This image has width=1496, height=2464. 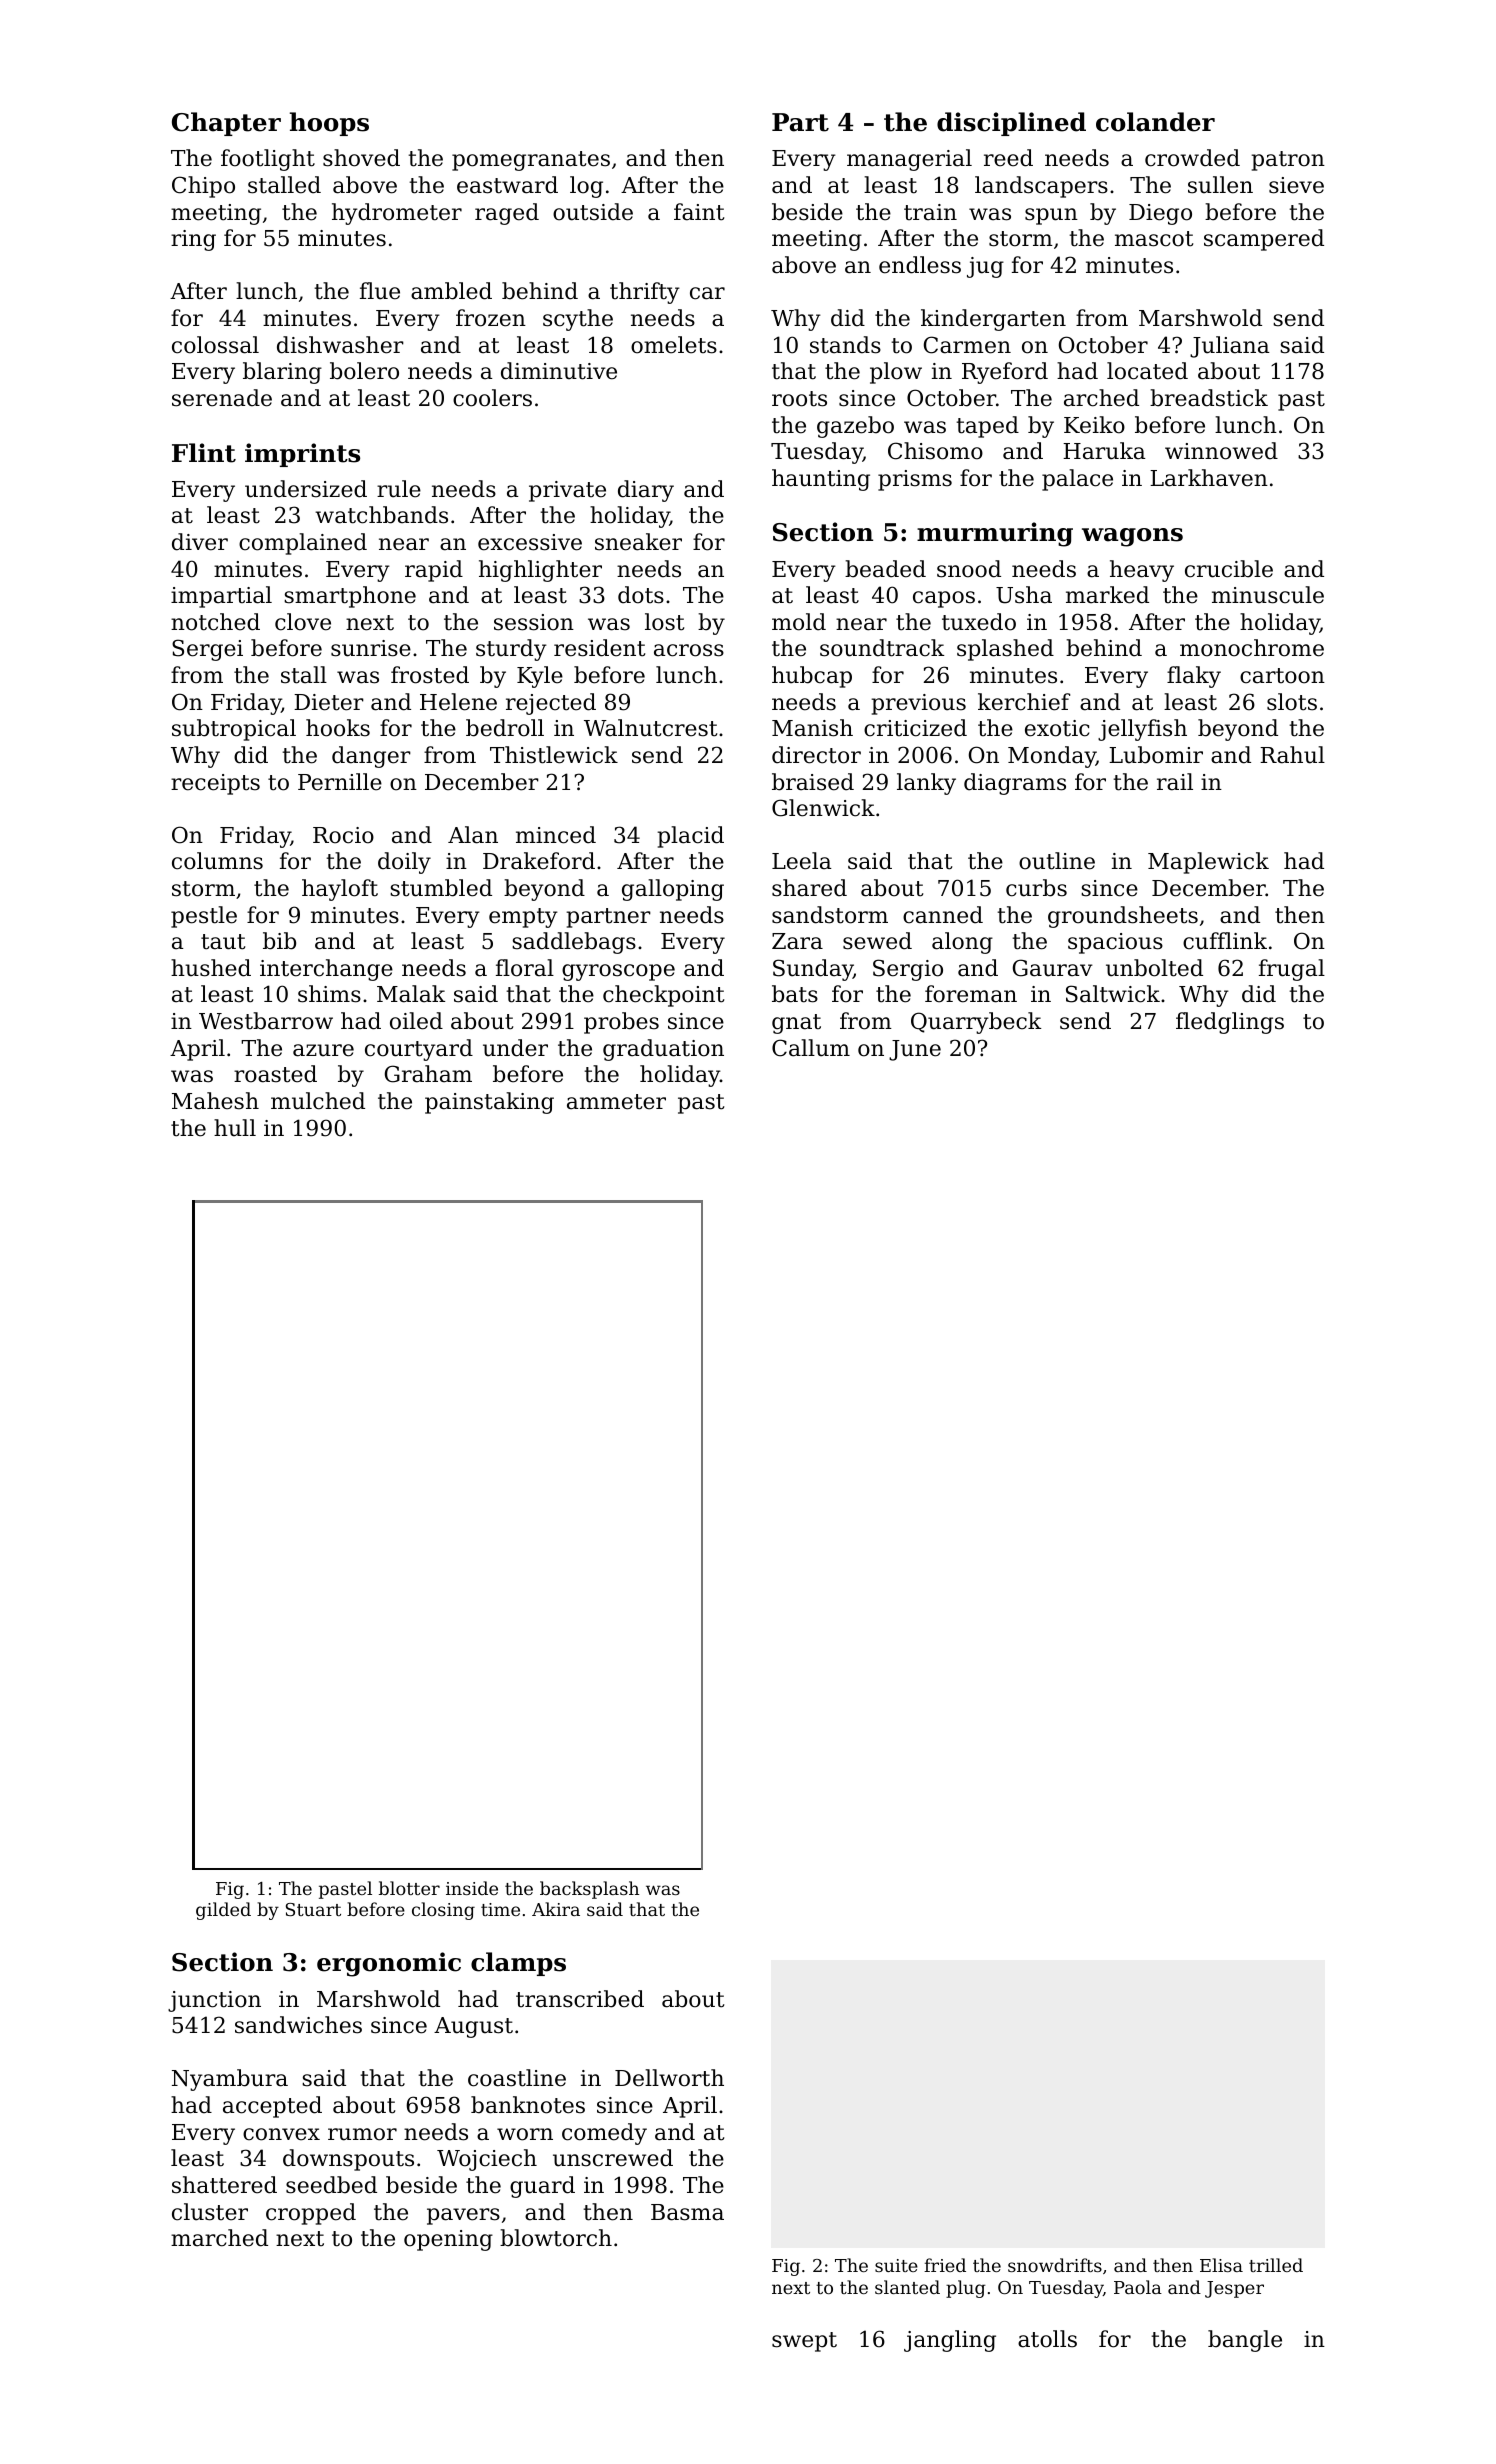 I want to click on faint, so click(x=699, y=212).
